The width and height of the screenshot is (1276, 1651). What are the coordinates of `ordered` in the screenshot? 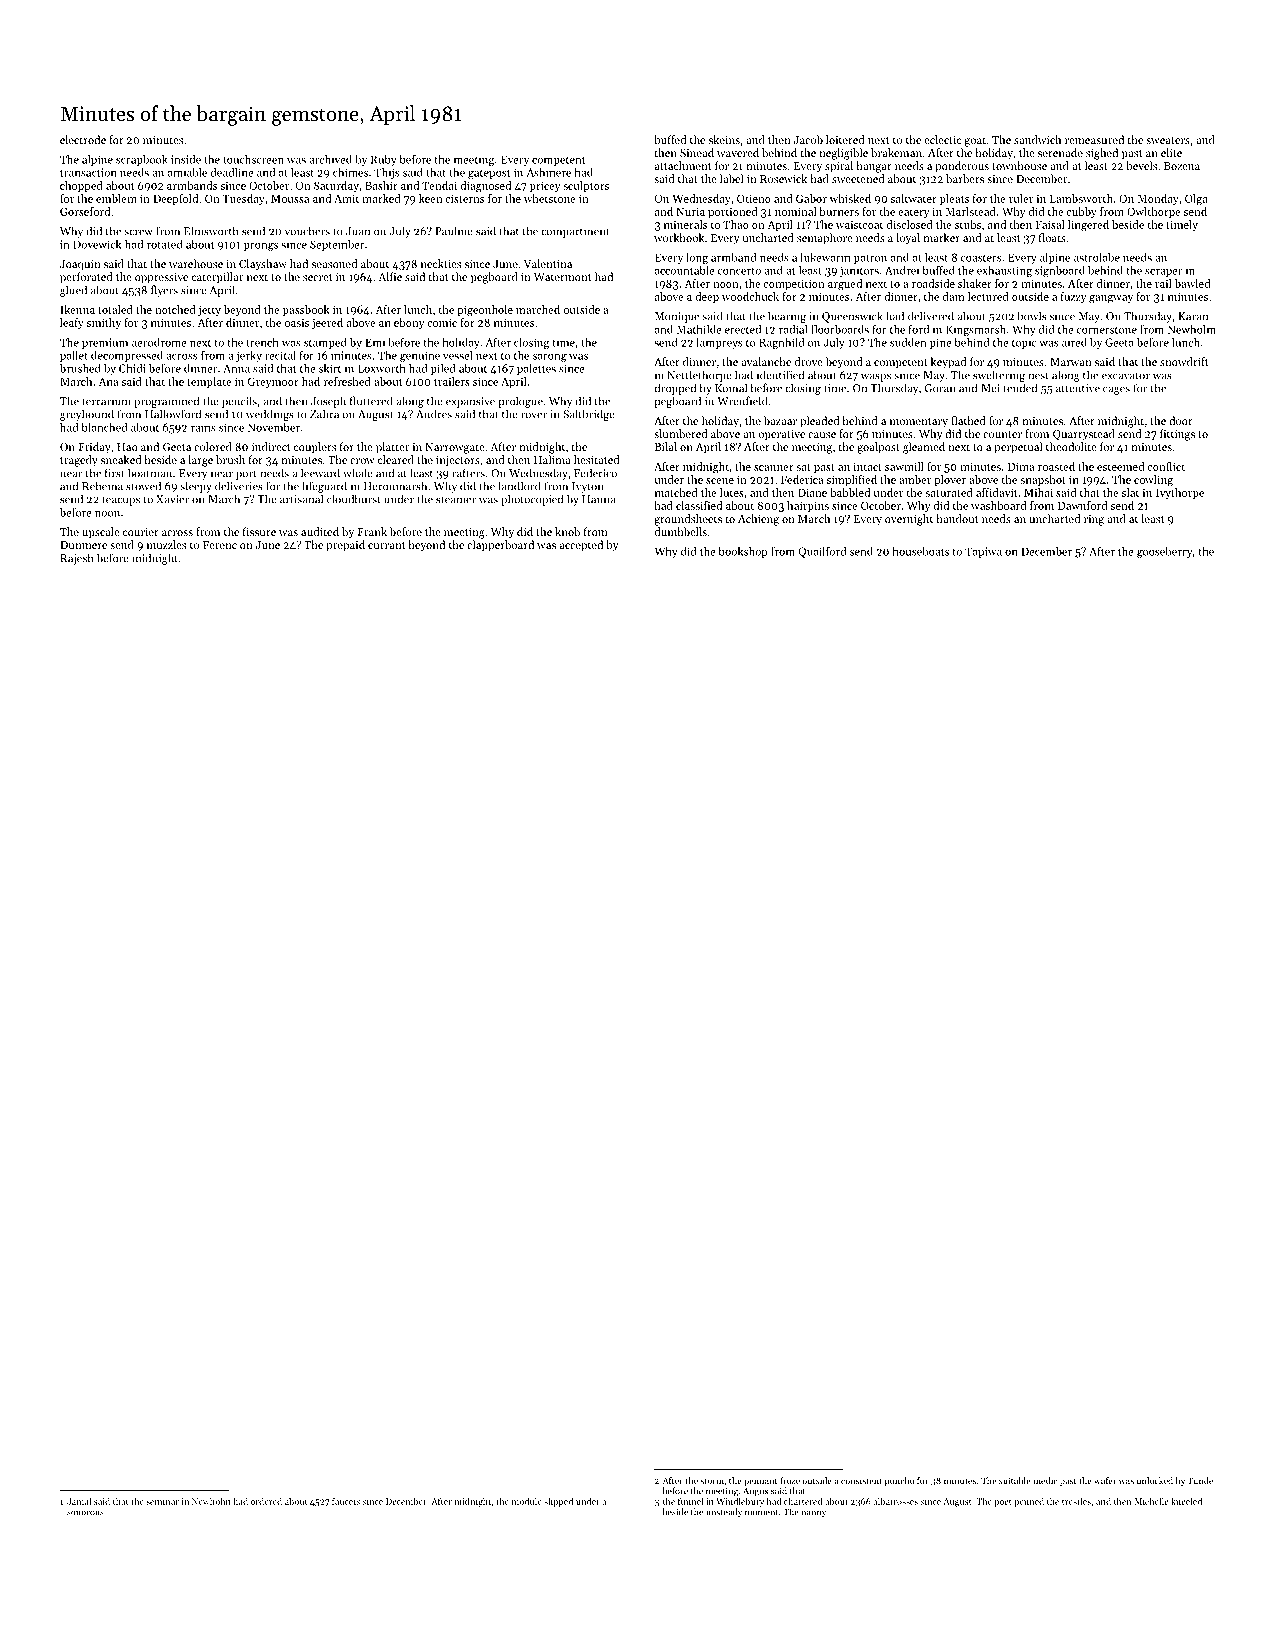 It's located at (266, 1501).
